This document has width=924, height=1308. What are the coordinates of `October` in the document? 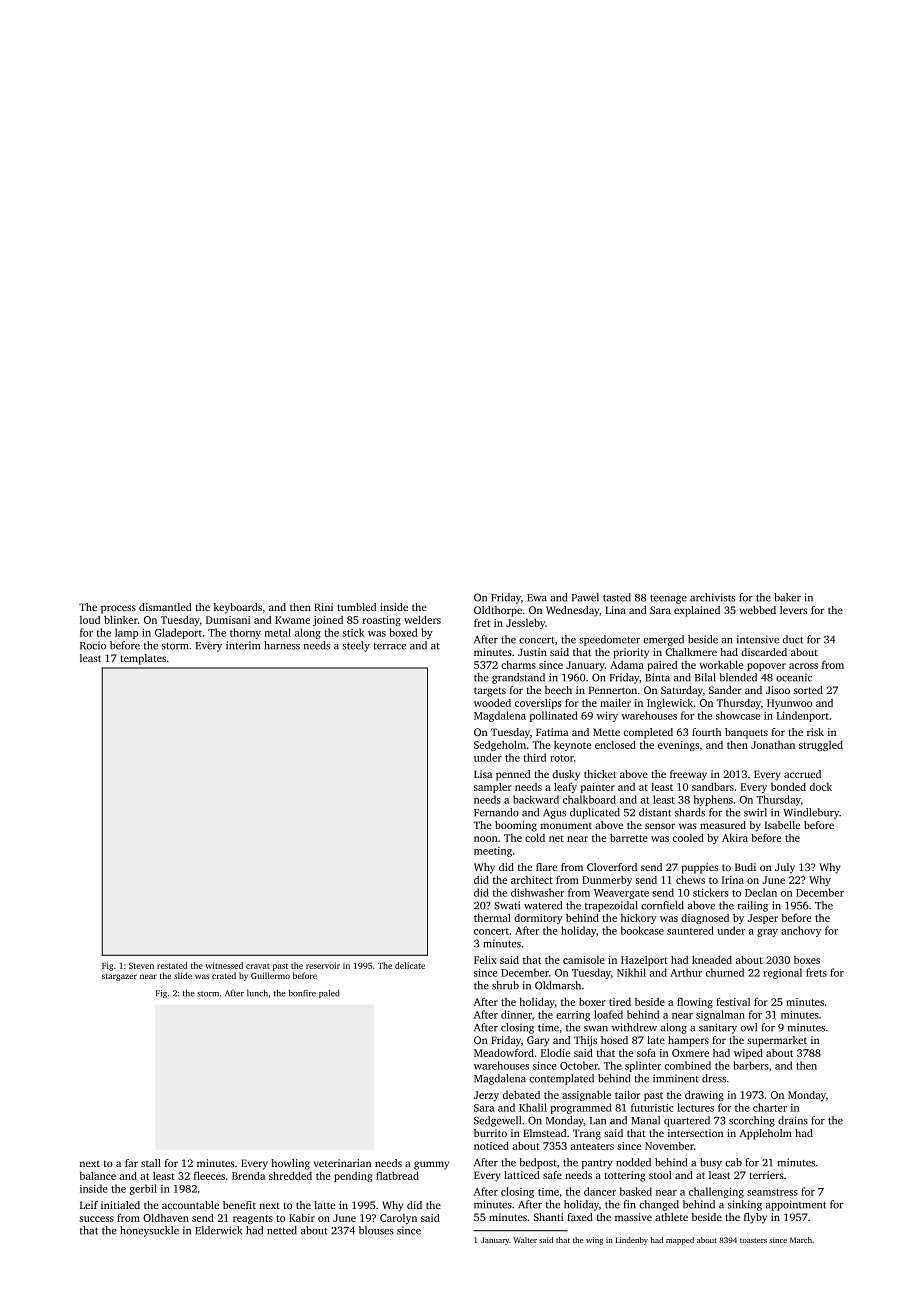 It's located at (579, 1065).
